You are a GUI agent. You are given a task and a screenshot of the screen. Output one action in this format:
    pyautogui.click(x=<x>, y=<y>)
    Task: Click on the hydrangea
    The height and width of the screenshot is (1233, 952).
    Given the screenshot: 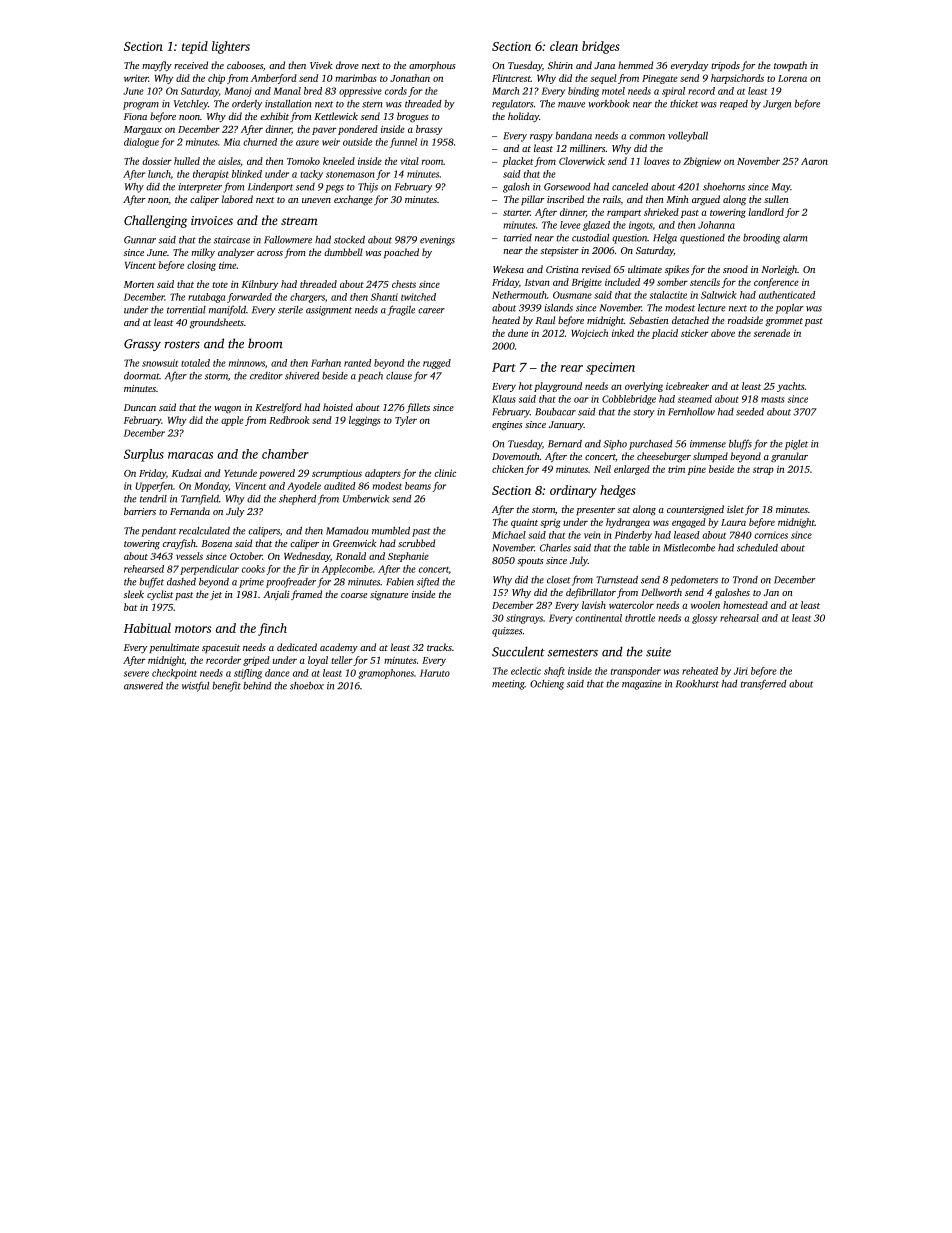 What is the action you would take?
    pyautogui.click(x=628, y=523)
